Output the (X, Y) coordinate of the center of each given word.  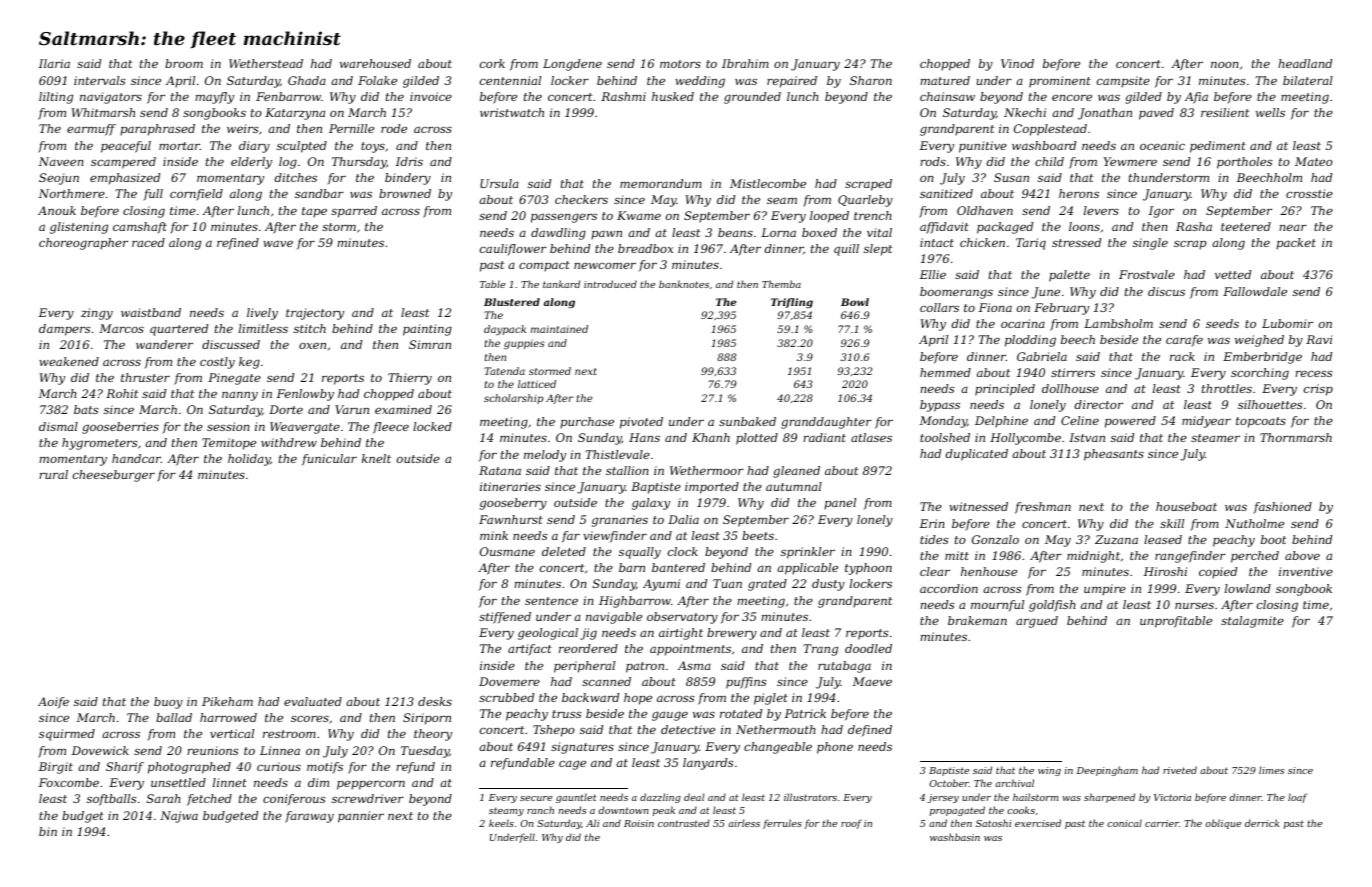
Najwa (179, 817)
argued (1037, 622)
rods (933, 161)
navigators (111, 98)
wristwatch (512, 112)
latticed (537, 384)
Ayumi (661, 585)
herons (1079, 193)
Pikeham (227, 701)
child (1049, 161)
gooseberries (120, 428)
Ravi (1319, 339)
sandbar (319, 193)
